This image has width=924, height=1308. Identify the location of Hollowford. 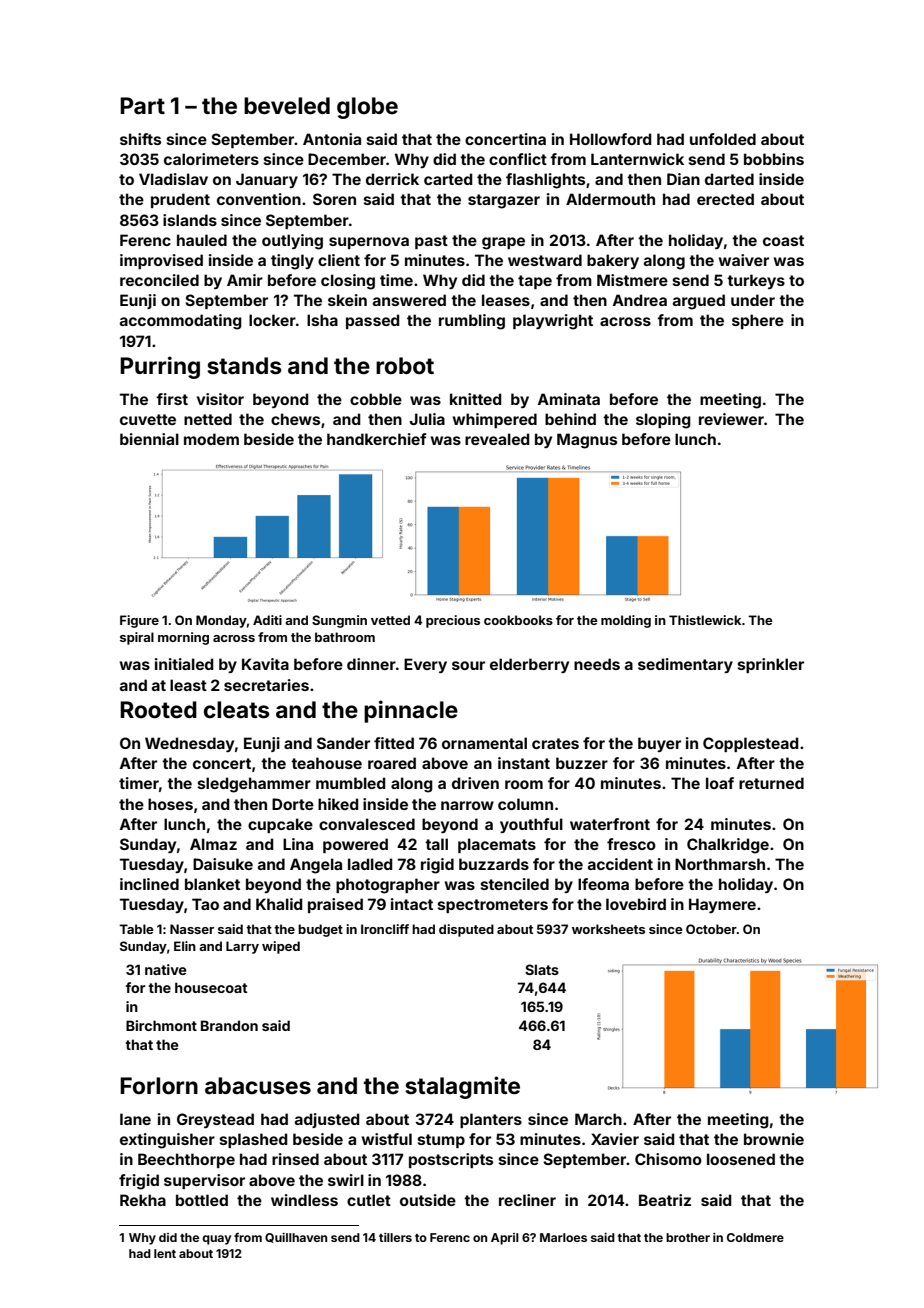
(610, 139).
